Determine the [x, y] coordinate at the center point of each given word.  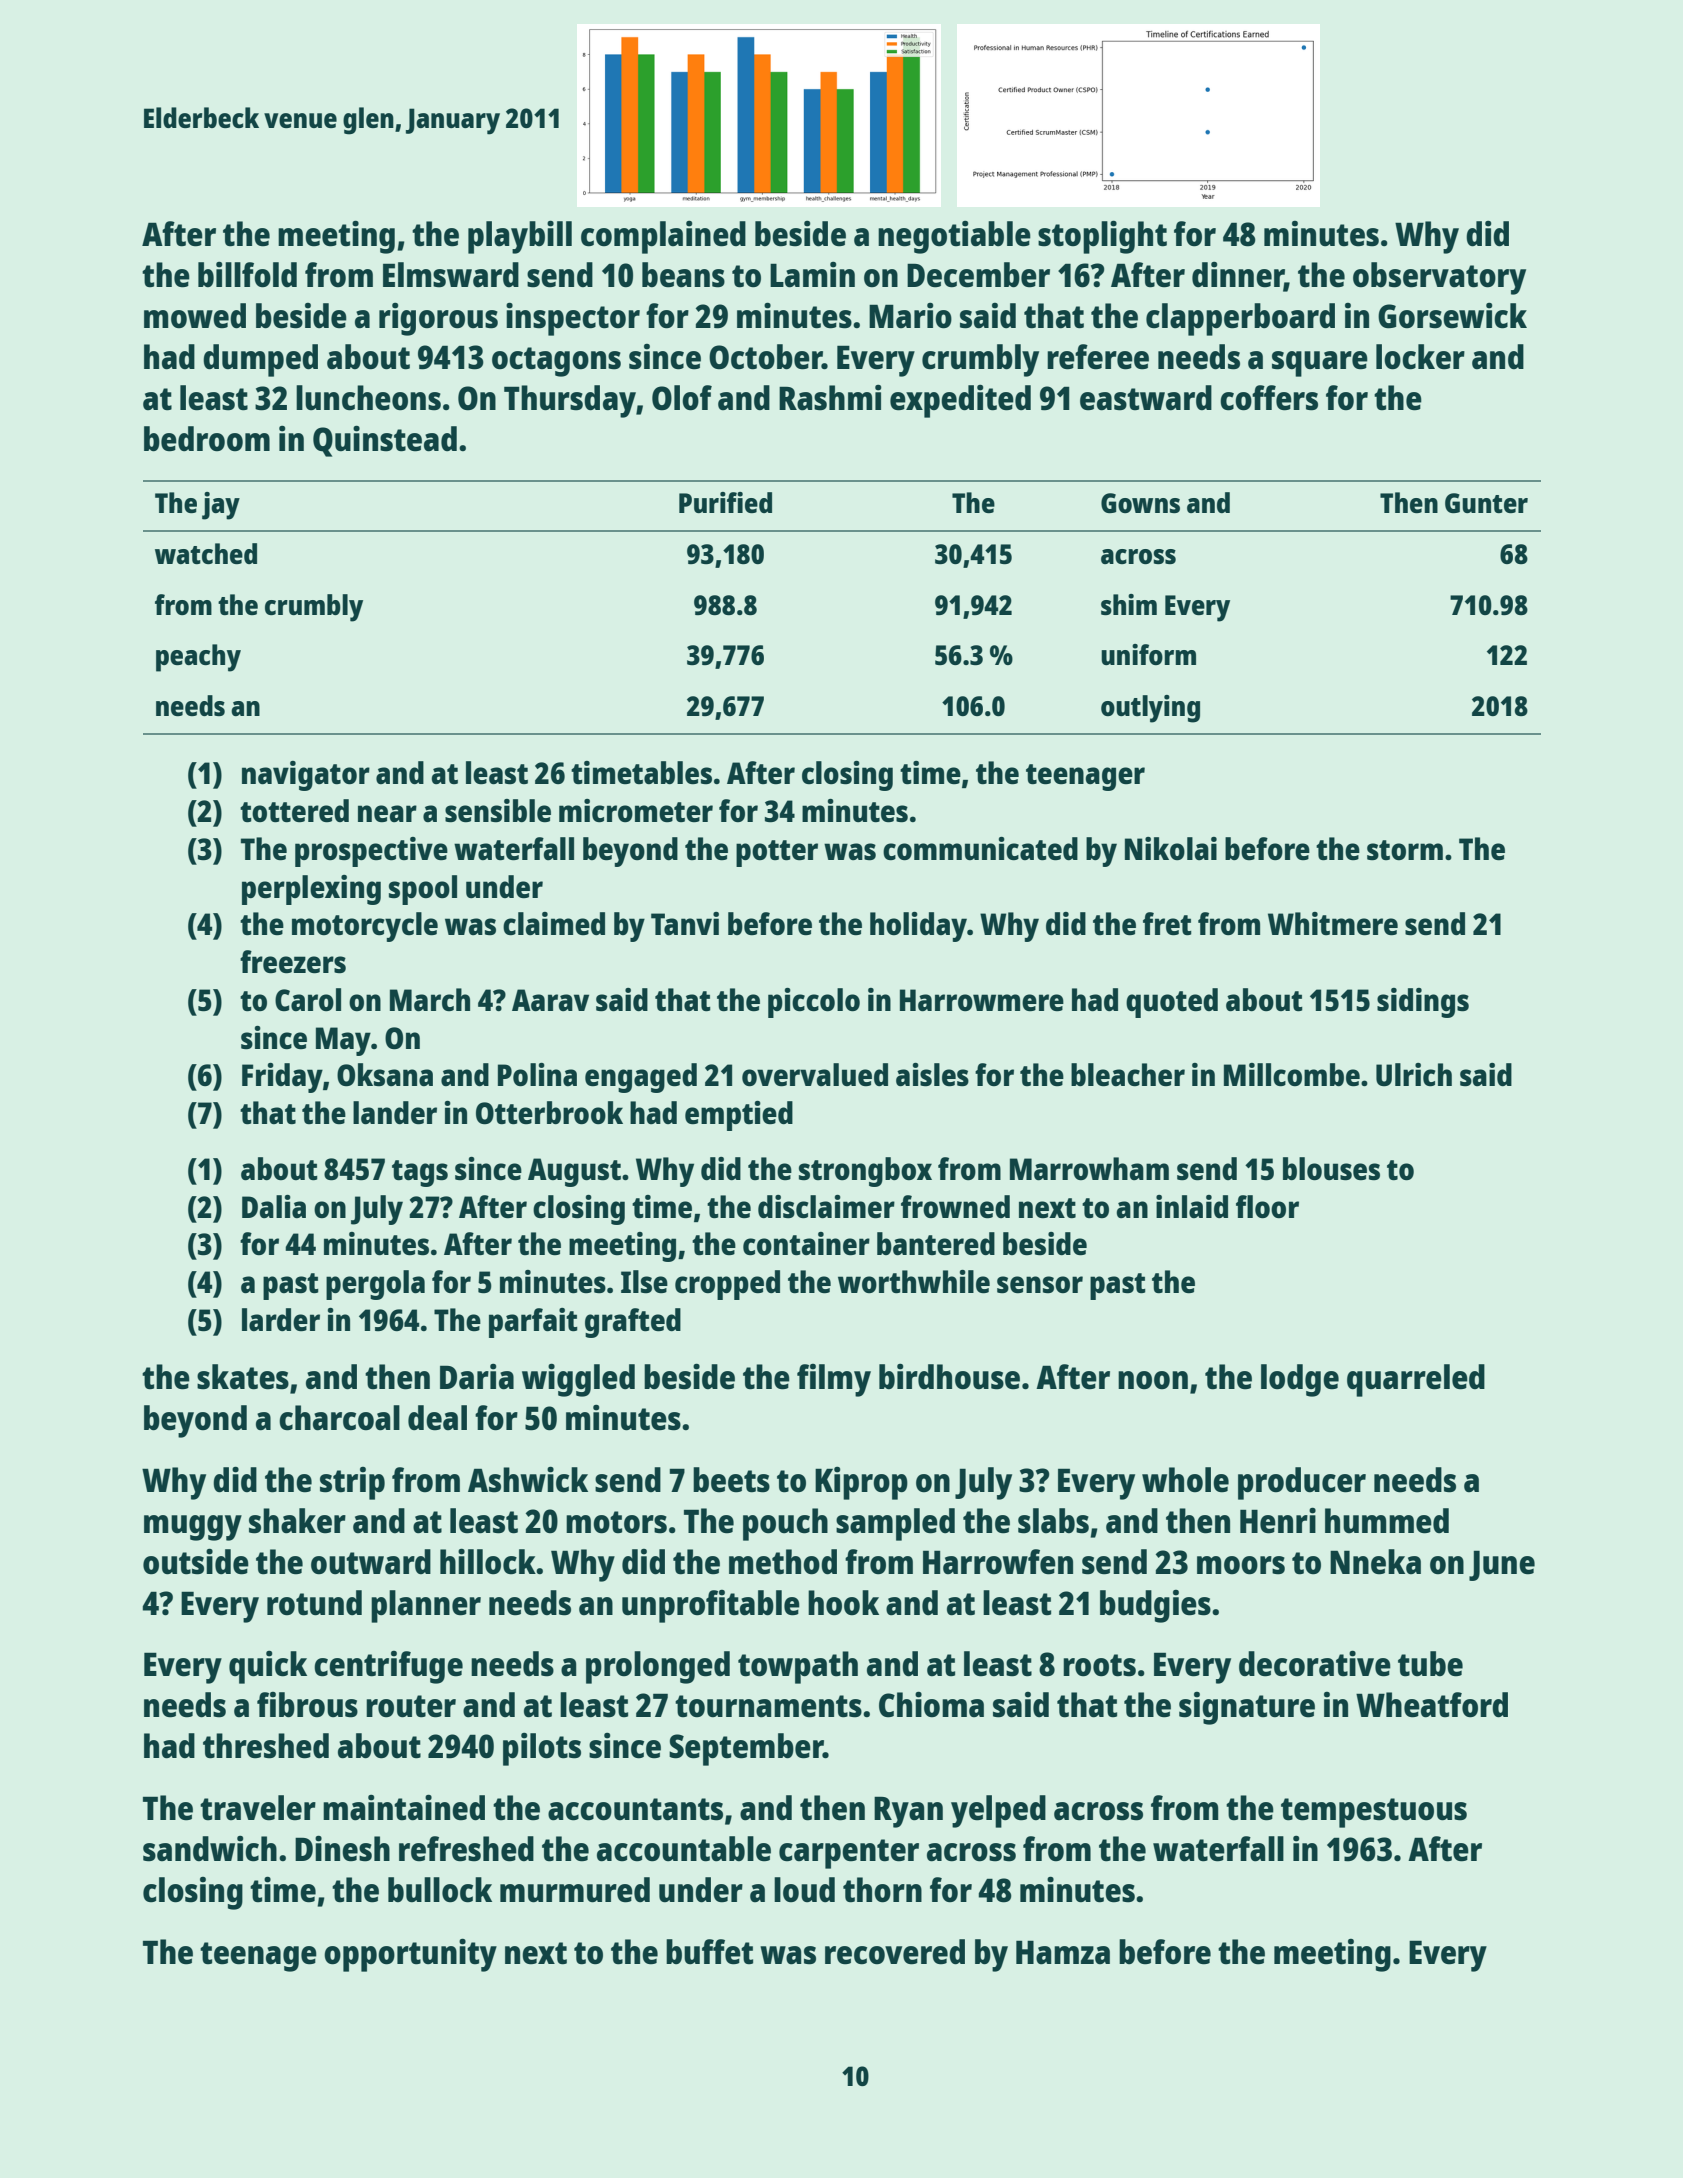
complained [663, 237]
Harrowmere [982, 1000]
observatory [1439, 278]
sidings [1423, 1003]
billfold [247, 275]
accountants [635, 1809]
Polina [537, 1074]
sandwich [210, 1849]
